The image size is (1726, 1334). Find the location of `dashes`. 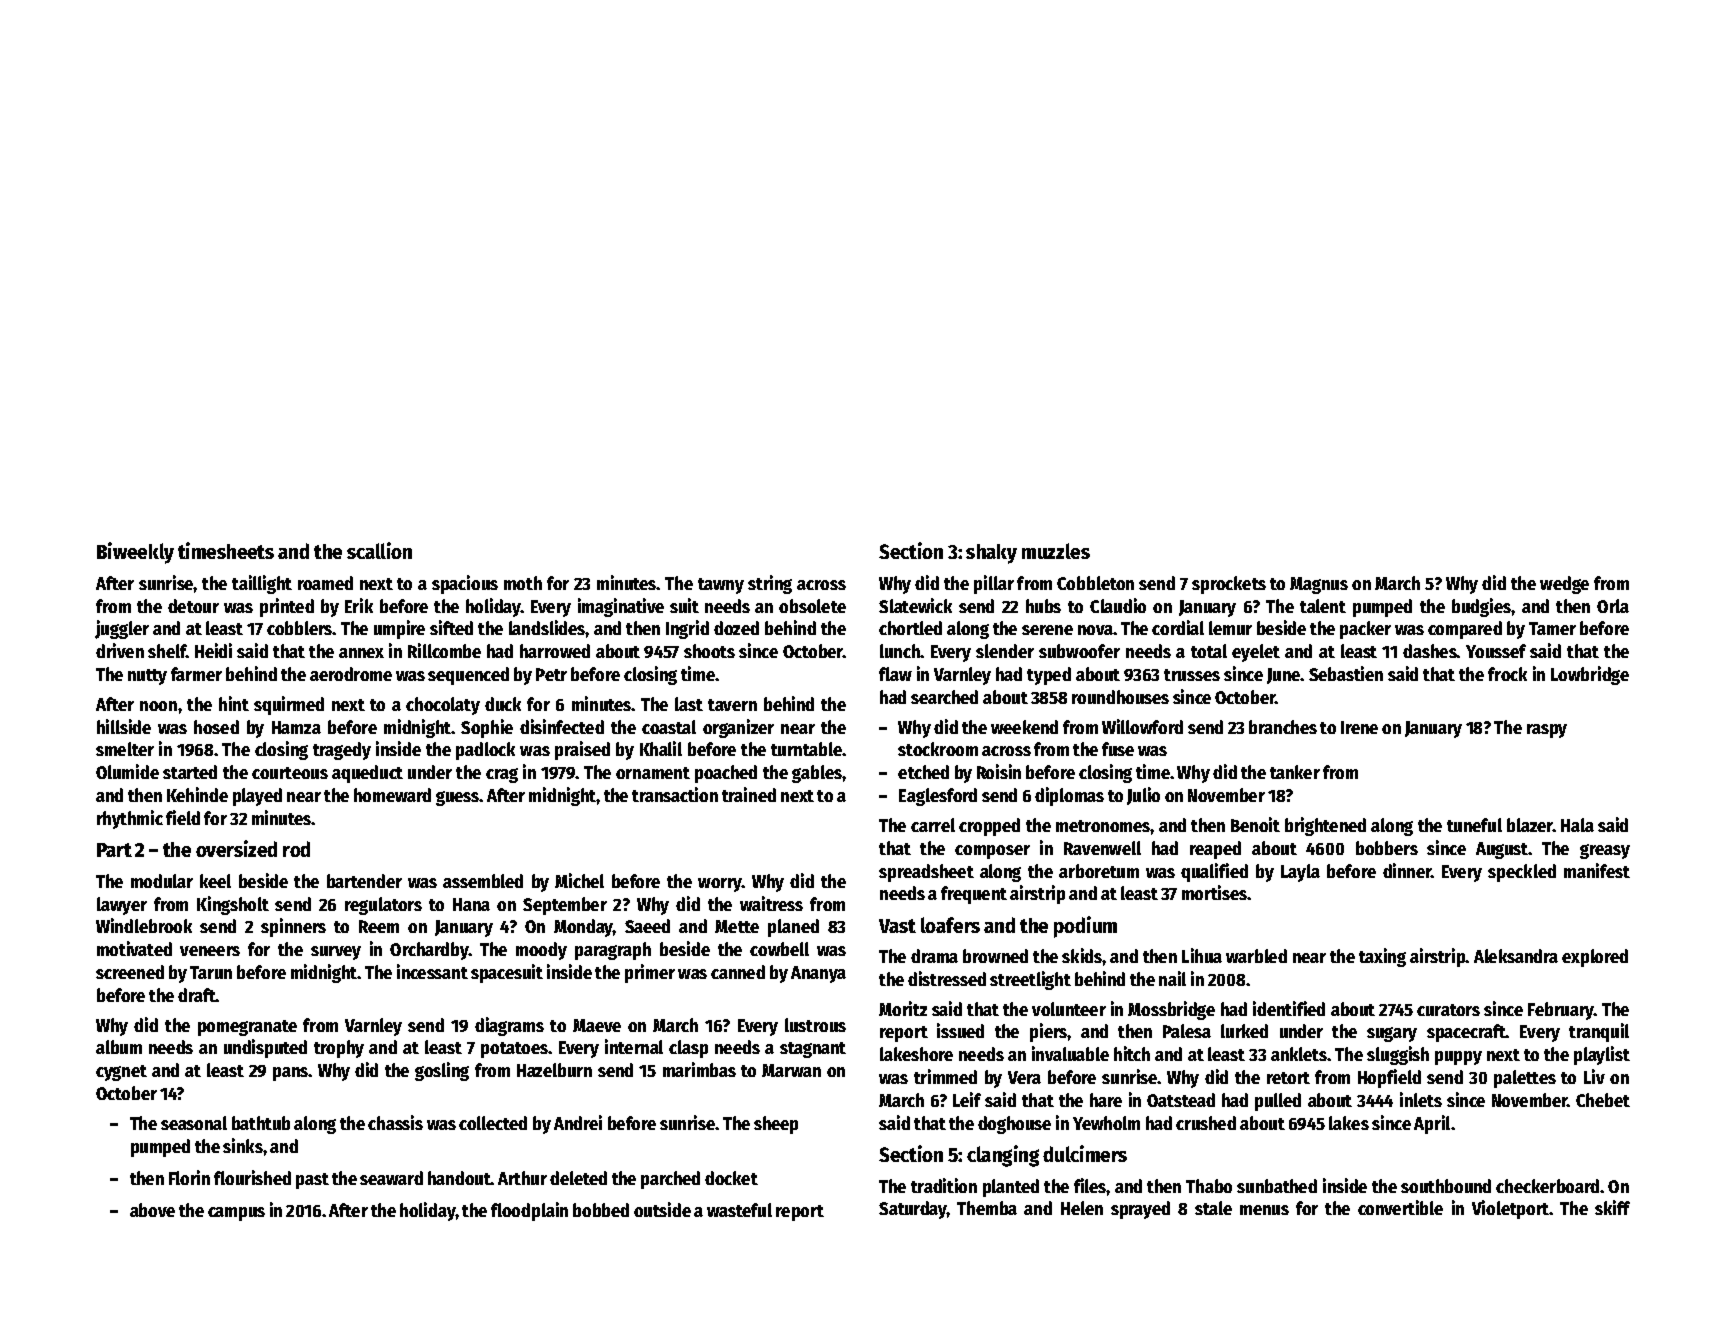

dashes is located at coordinates (1430, 651).
